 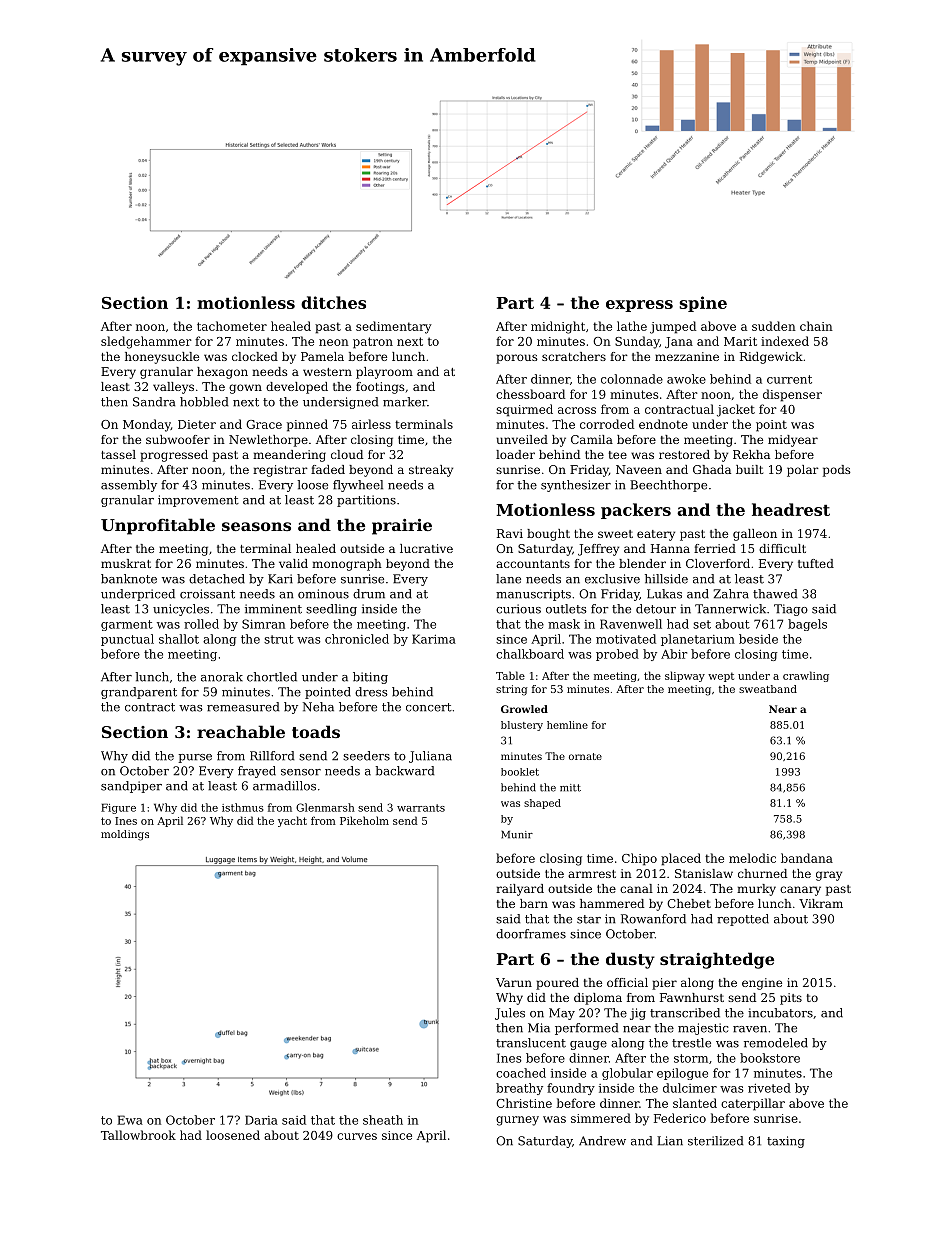 I want to click on bandana, so click(x=807, y=858).
